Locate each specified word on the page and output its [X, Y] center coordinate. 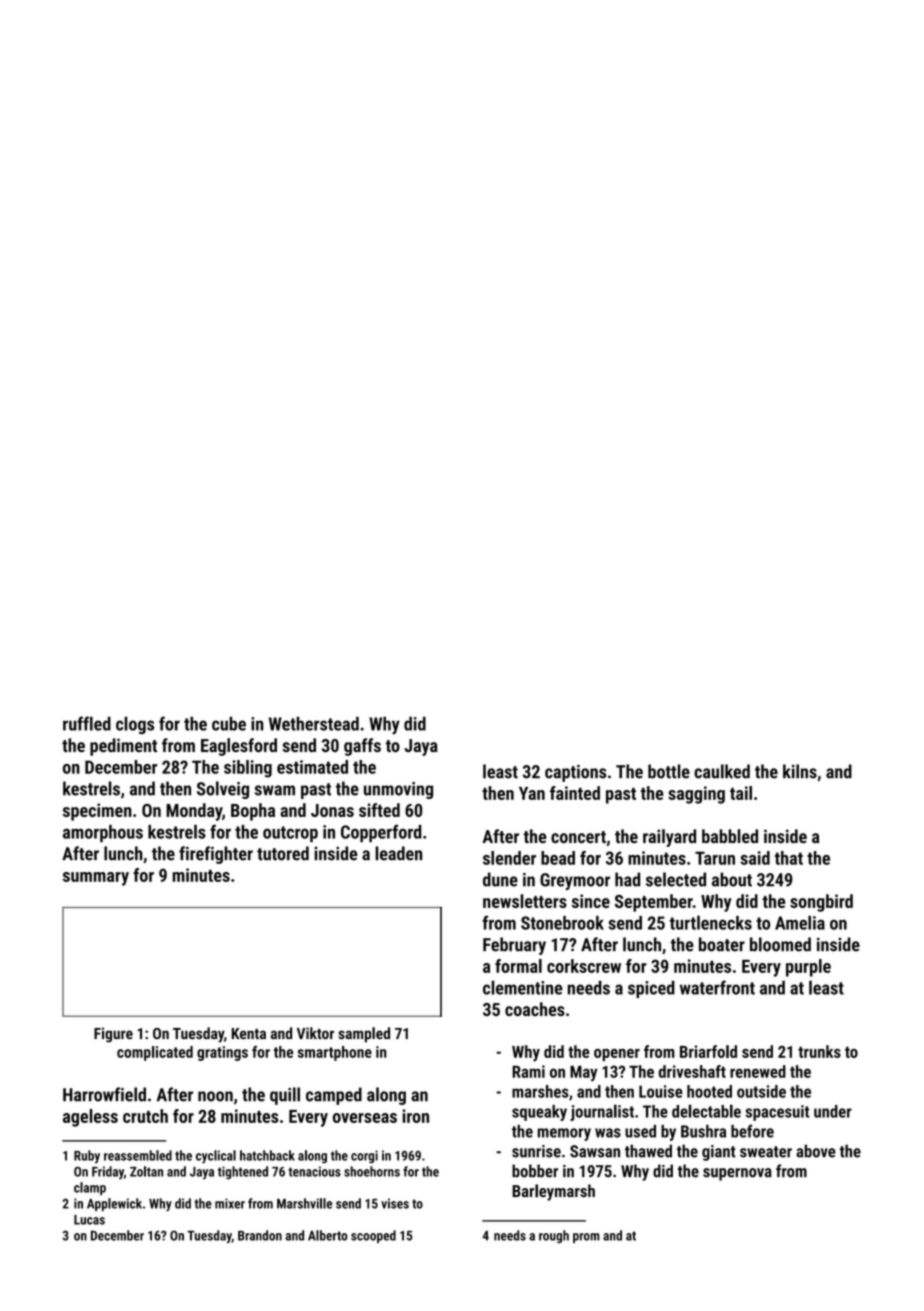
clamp [90, 1188]
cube [229, 723]
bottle [669, 771]
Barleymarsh [553, 1192]
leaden [398, 853]
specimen [97, 812]
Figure [113, 1035]
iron [415, 1116]
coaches [535, 1009]
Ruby [87, 1157]
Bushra [703, 1131]
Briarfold [708, 1051]
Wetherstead [314, 723]
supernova [737, 1174]
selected [676, 879]
